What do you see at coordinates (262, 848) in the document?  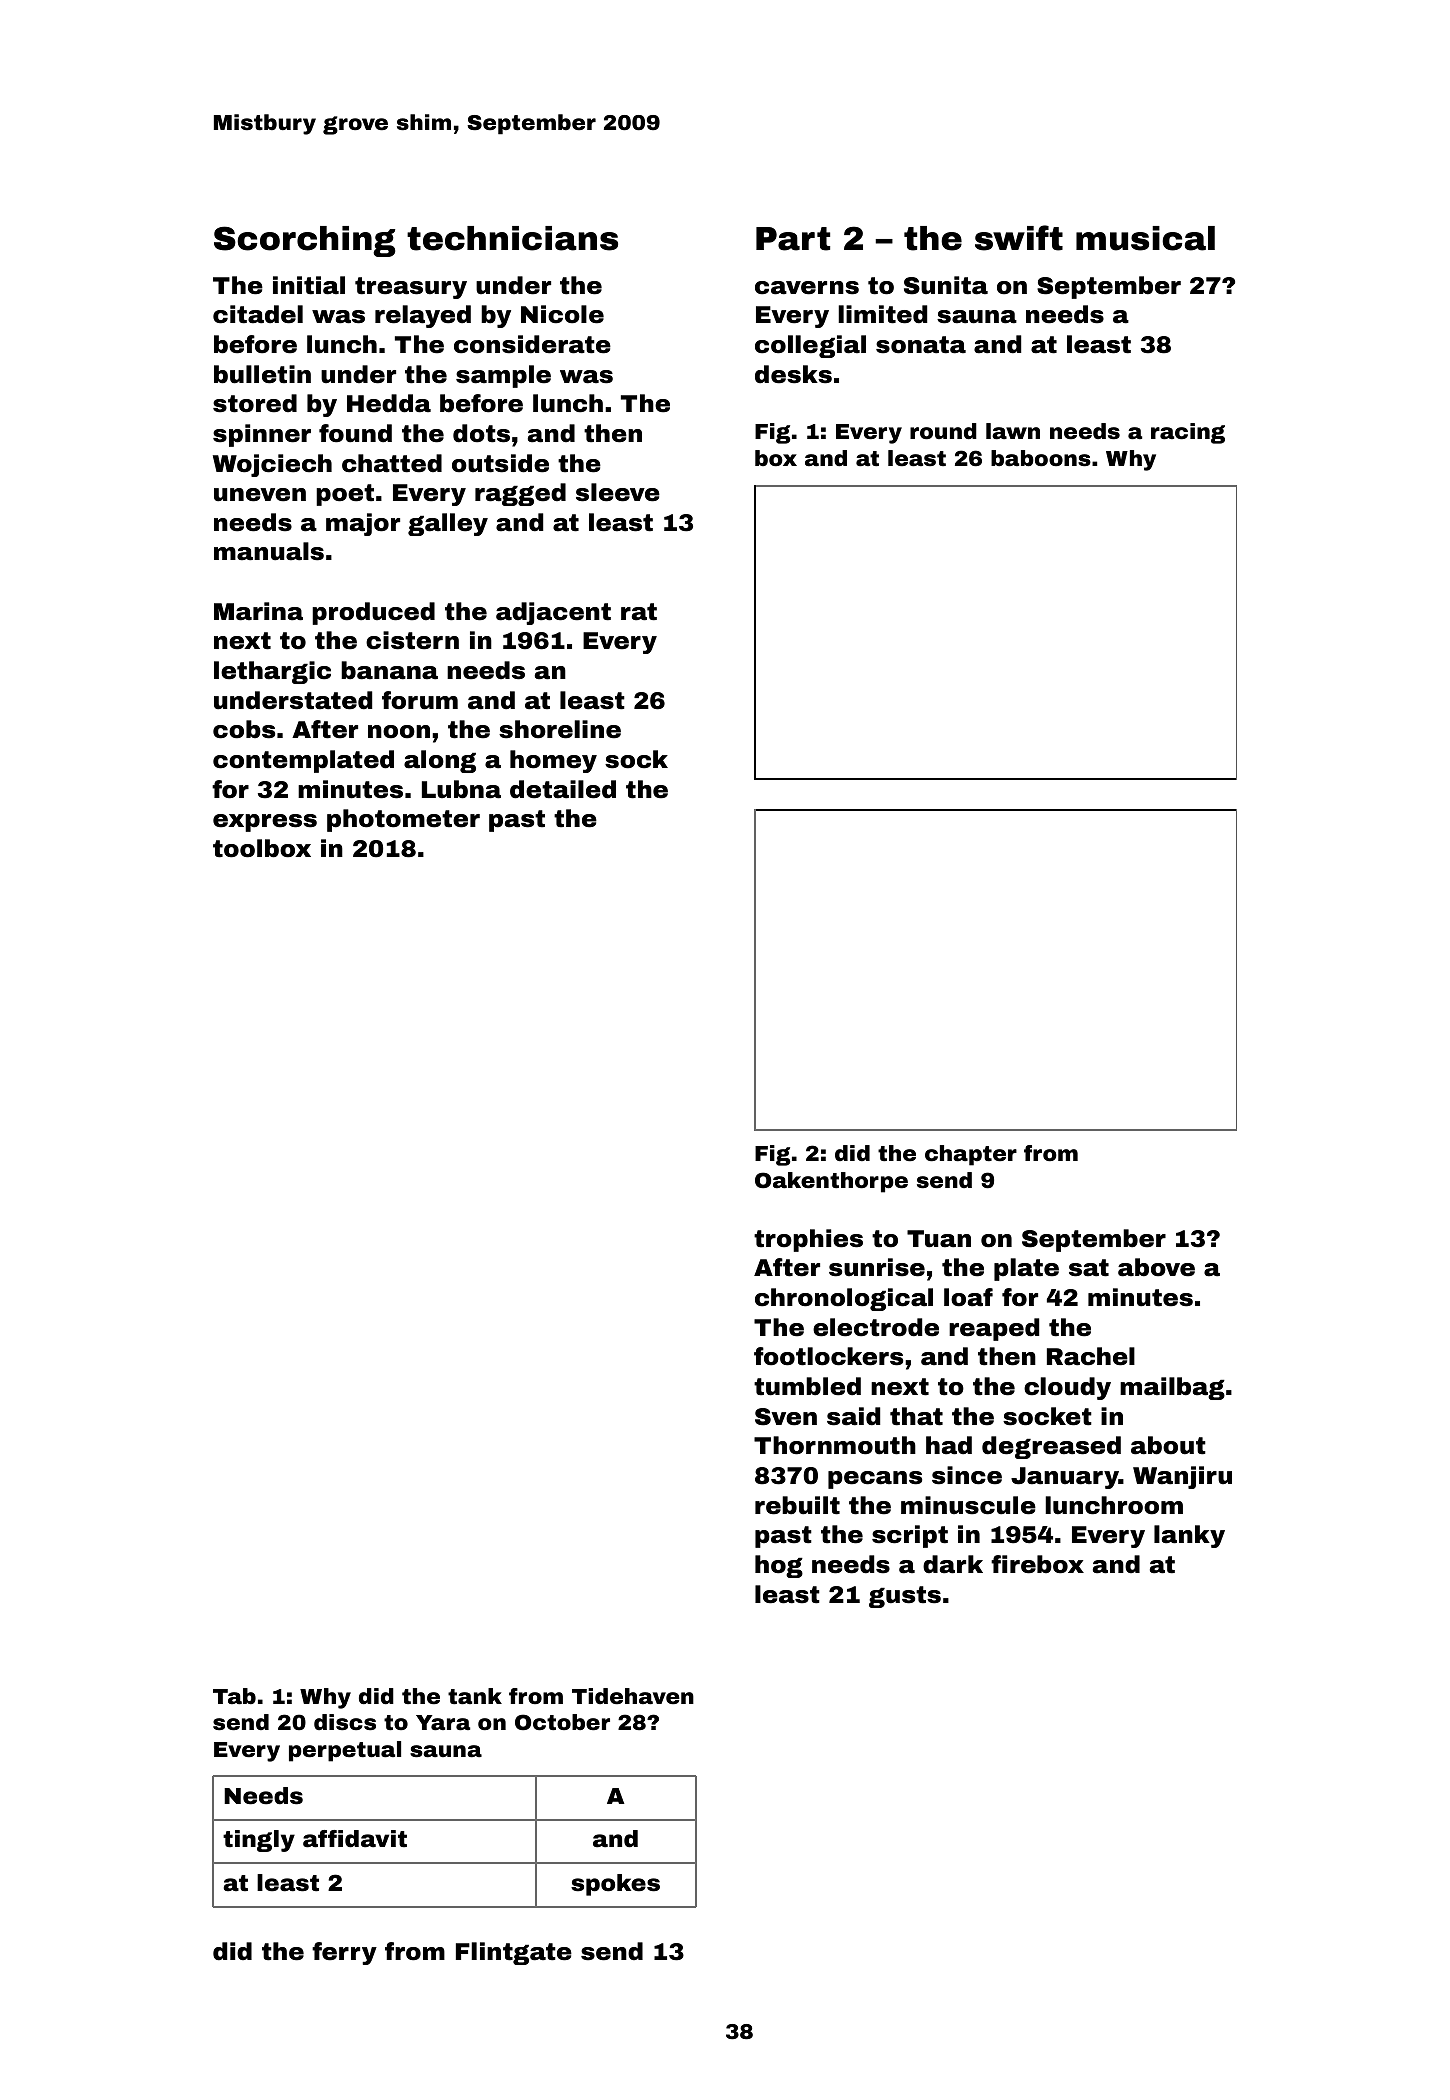 I see `toolbox` at bounding box center [262, 848].
